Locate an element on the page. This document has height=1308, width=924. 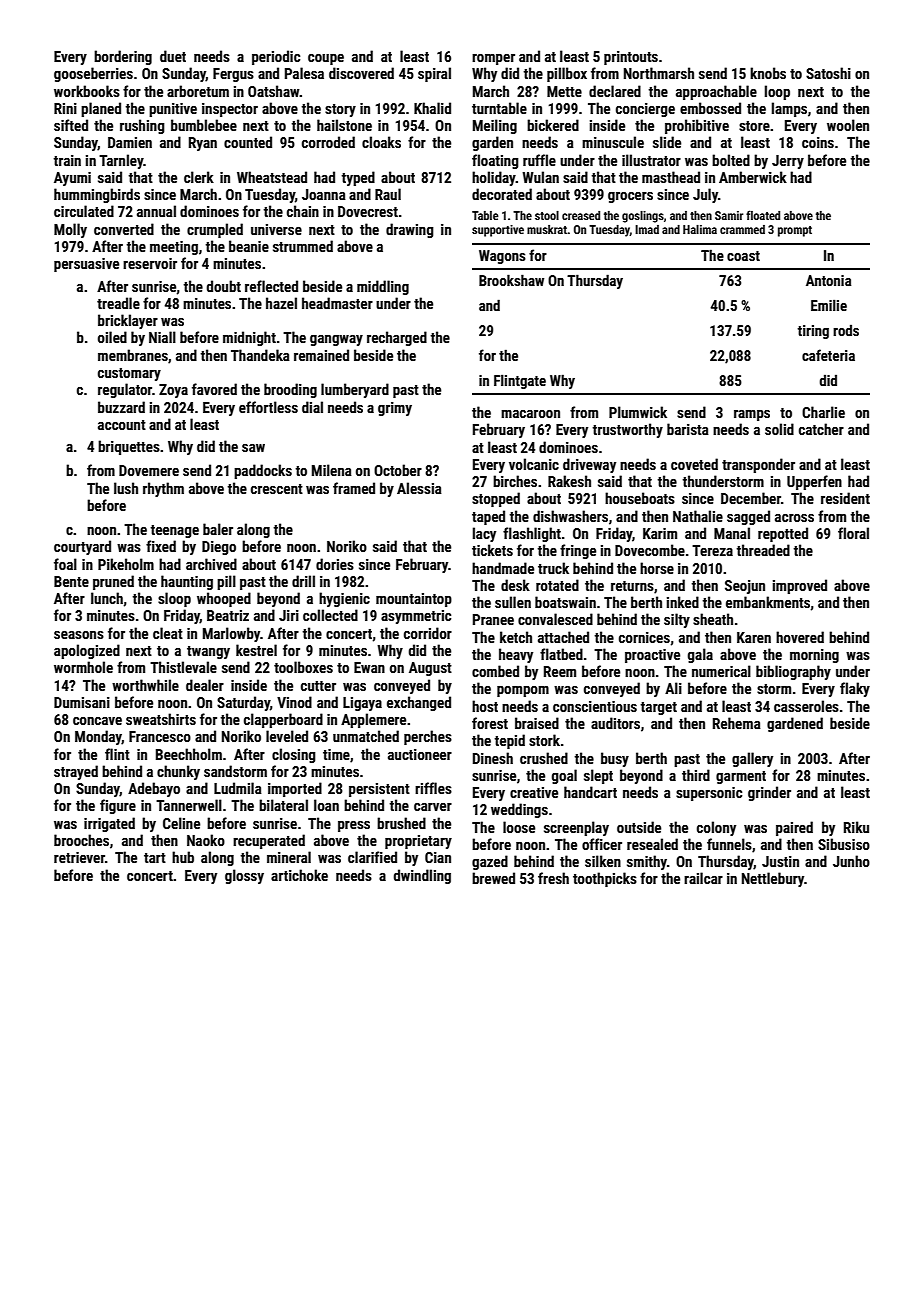
counted is located at coordinates (248, 142).
